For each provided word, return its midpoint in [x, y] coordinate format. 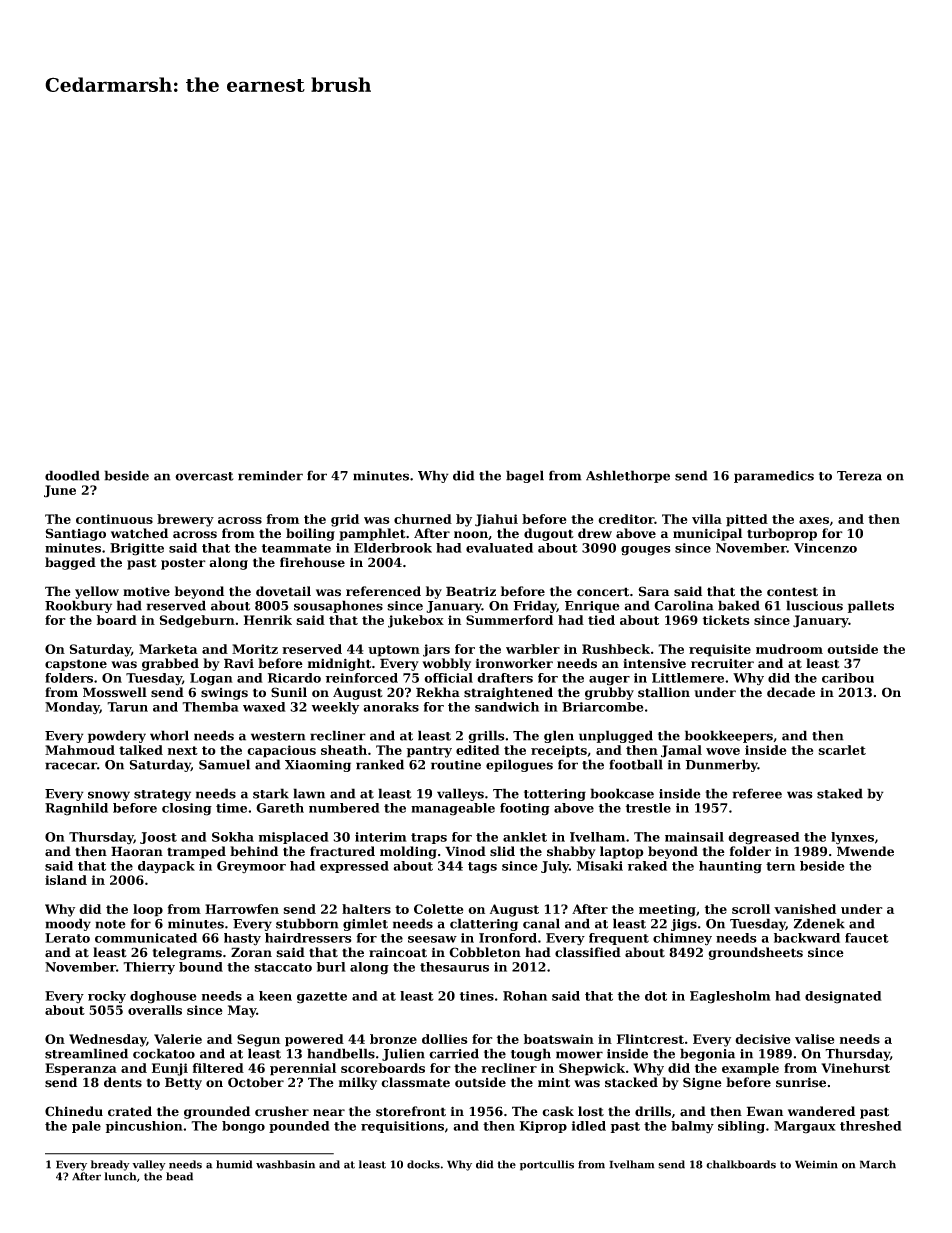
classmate [415, 1082]
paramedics [774, 476]
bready [110, 1165]
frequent [619, 939]
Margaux [805, 1127]
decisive [762, 1039]
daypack [166, 867]
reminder [270, 475]
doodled [72, 475]
